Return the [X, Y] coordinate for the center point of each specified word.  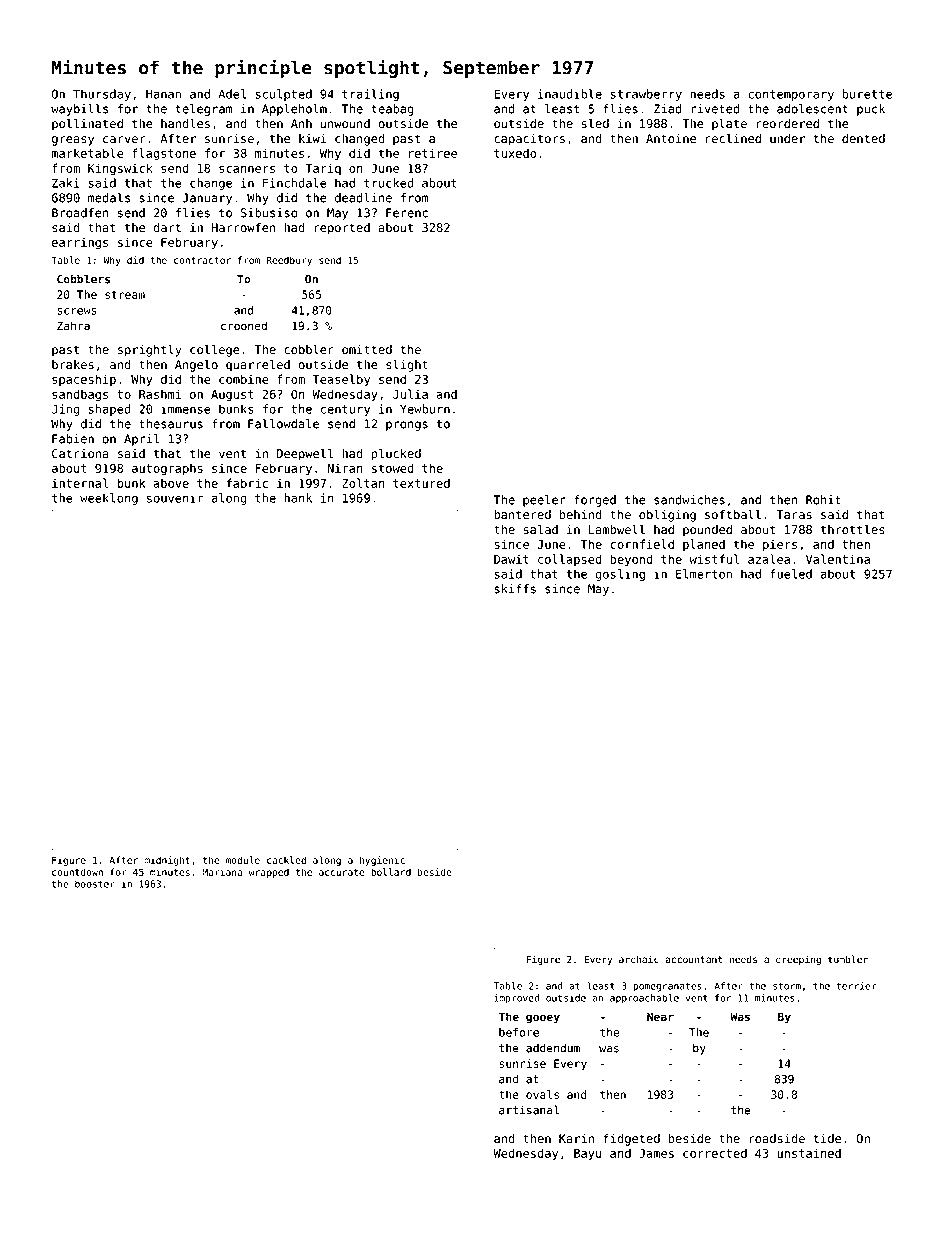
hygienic [382, 861]
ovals [542, 1094]
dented [863, 138]
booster [95, 884]
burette [867, 94]
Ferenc [407, 213]
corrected [715, 1153]
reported [342, 229]
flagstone [164, 154]
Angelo [196, 365]
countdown [77, 872]
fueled [791, 574]
